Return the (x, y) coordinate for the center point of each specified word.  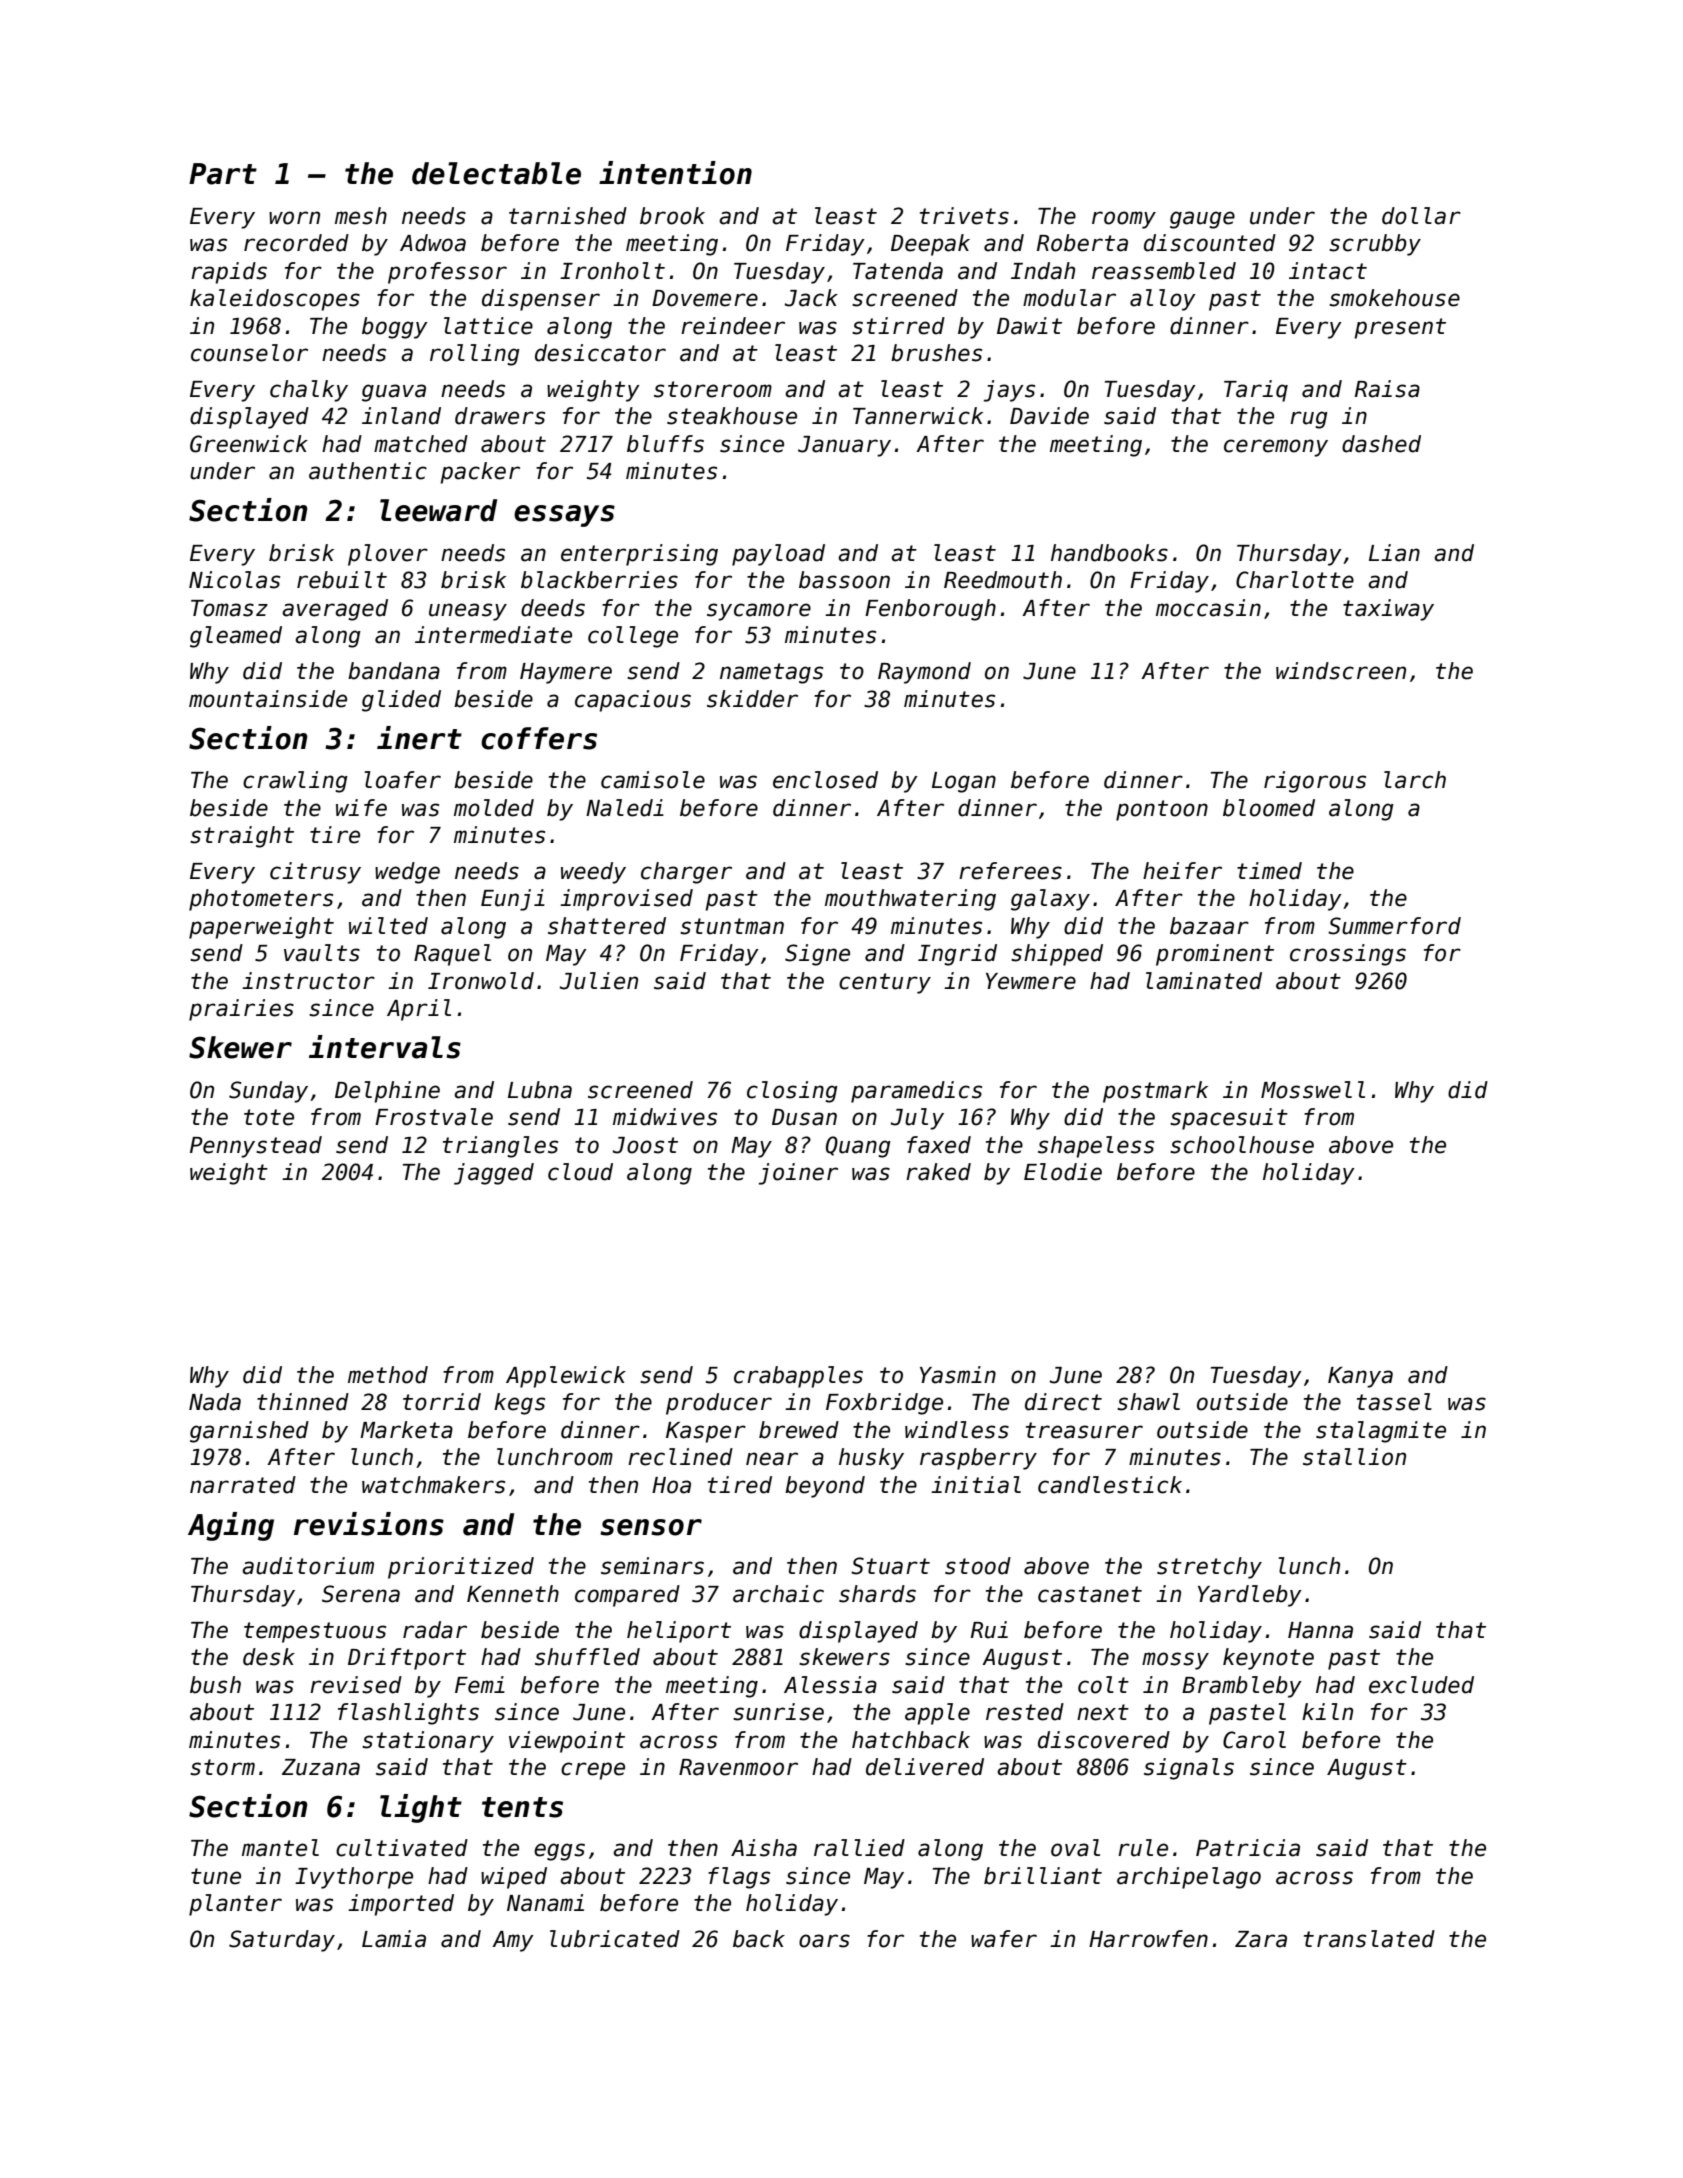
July (917, 1119)
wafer (1004, 1939)
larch (1415, 780)
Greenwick (249, 444)
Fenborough (930, 610)
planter (235, 1905)
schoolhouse (1242, 1145)
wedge (407, 873)
